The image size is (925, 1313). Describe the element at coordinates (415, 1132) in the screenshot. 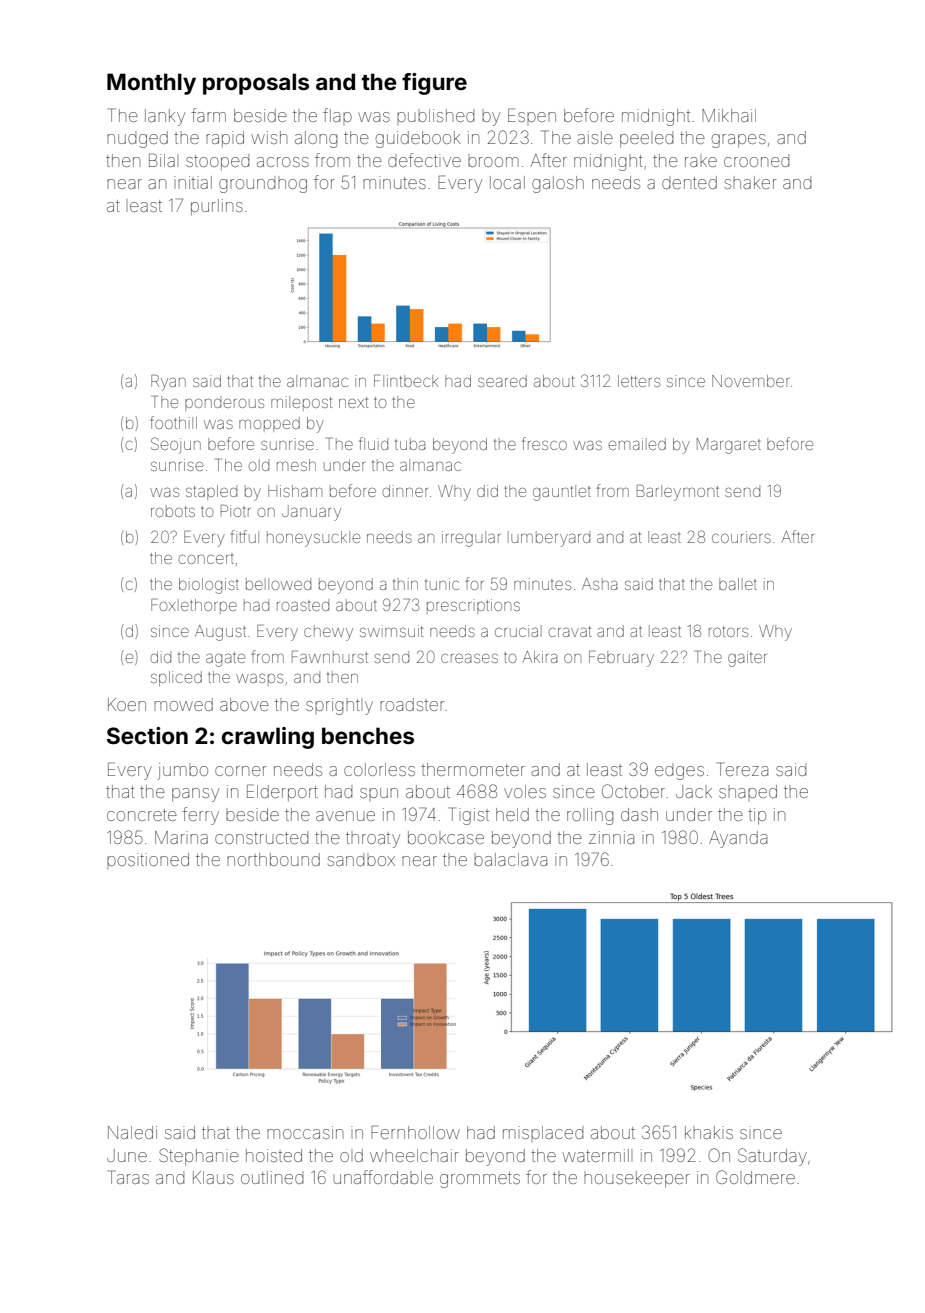

I see `Fernhollow` at that location.
